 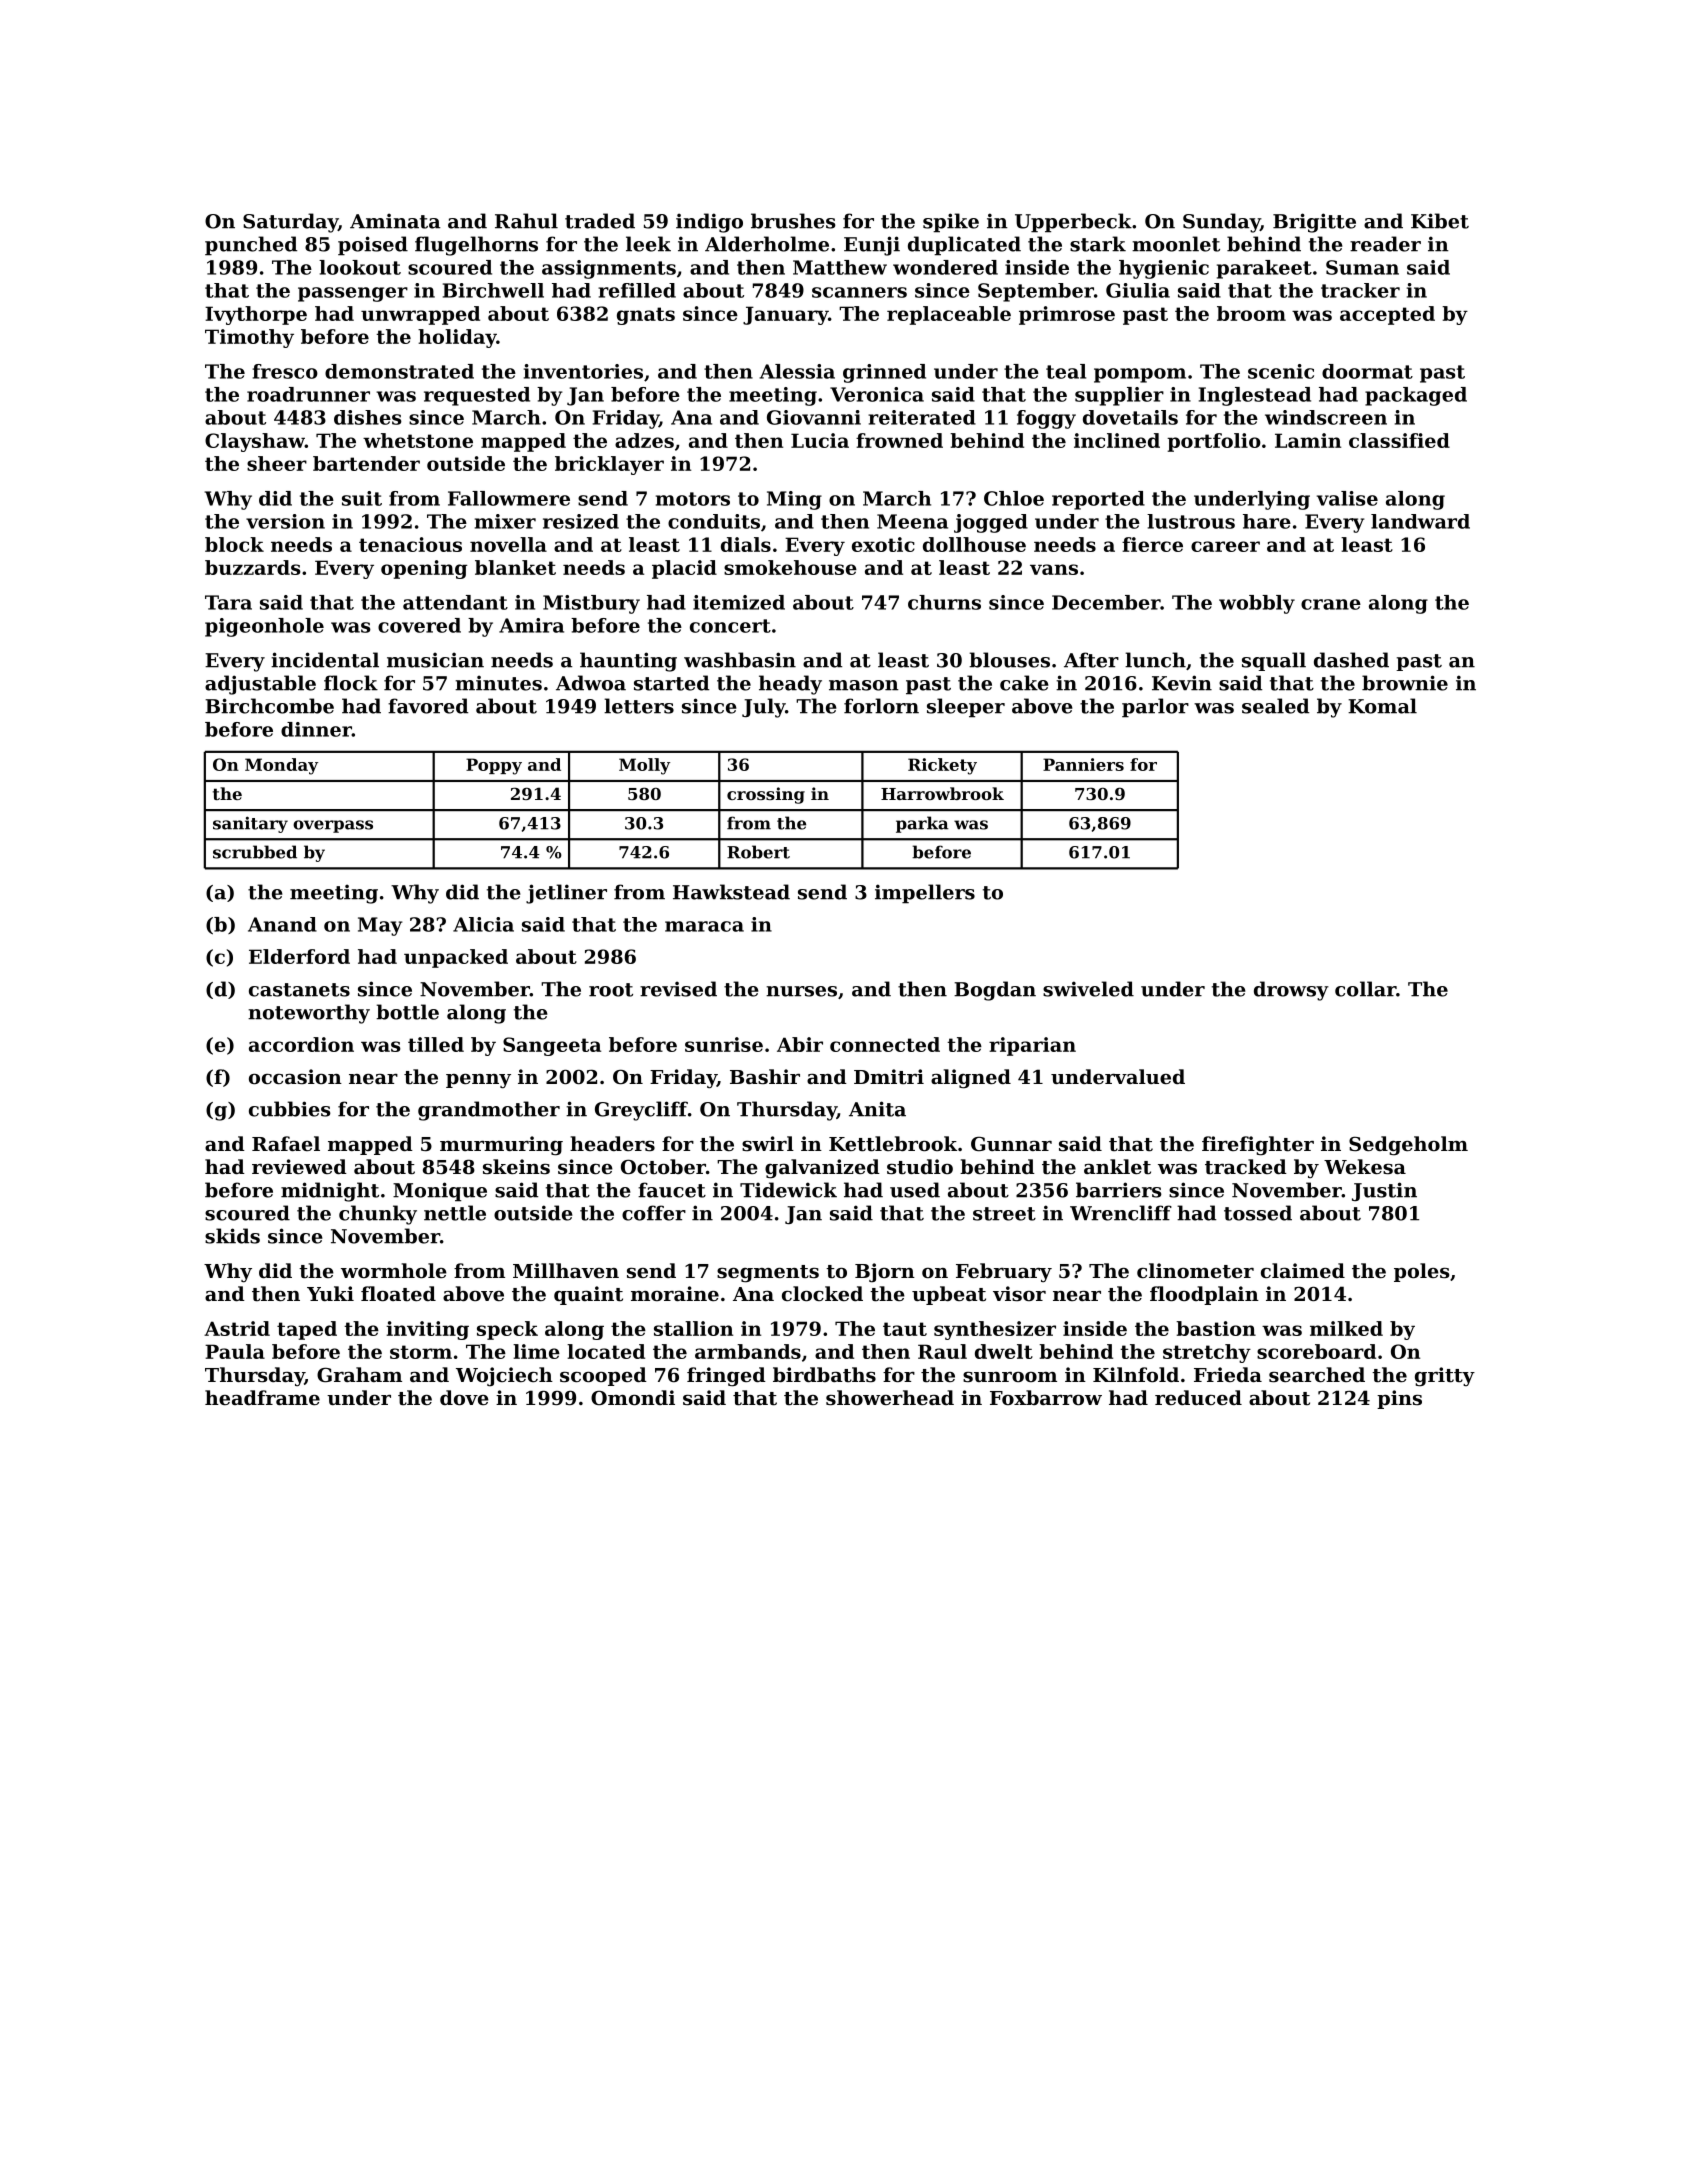 I want to click on supplier, so click(x=1119, y=396).
